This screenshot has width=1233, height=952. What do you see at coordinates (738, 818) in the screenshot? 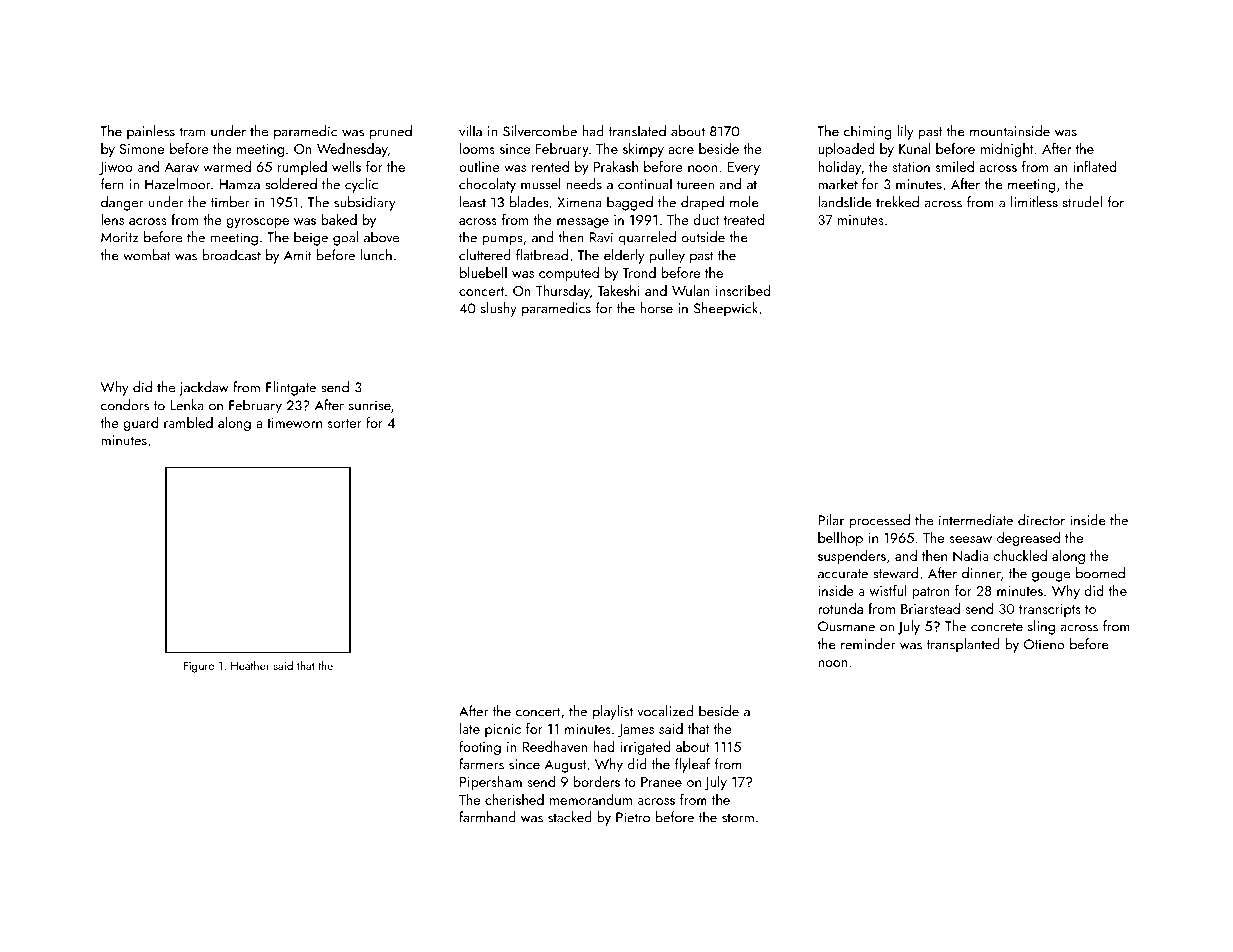
I see `storm` at bounding box center [738, 818].
